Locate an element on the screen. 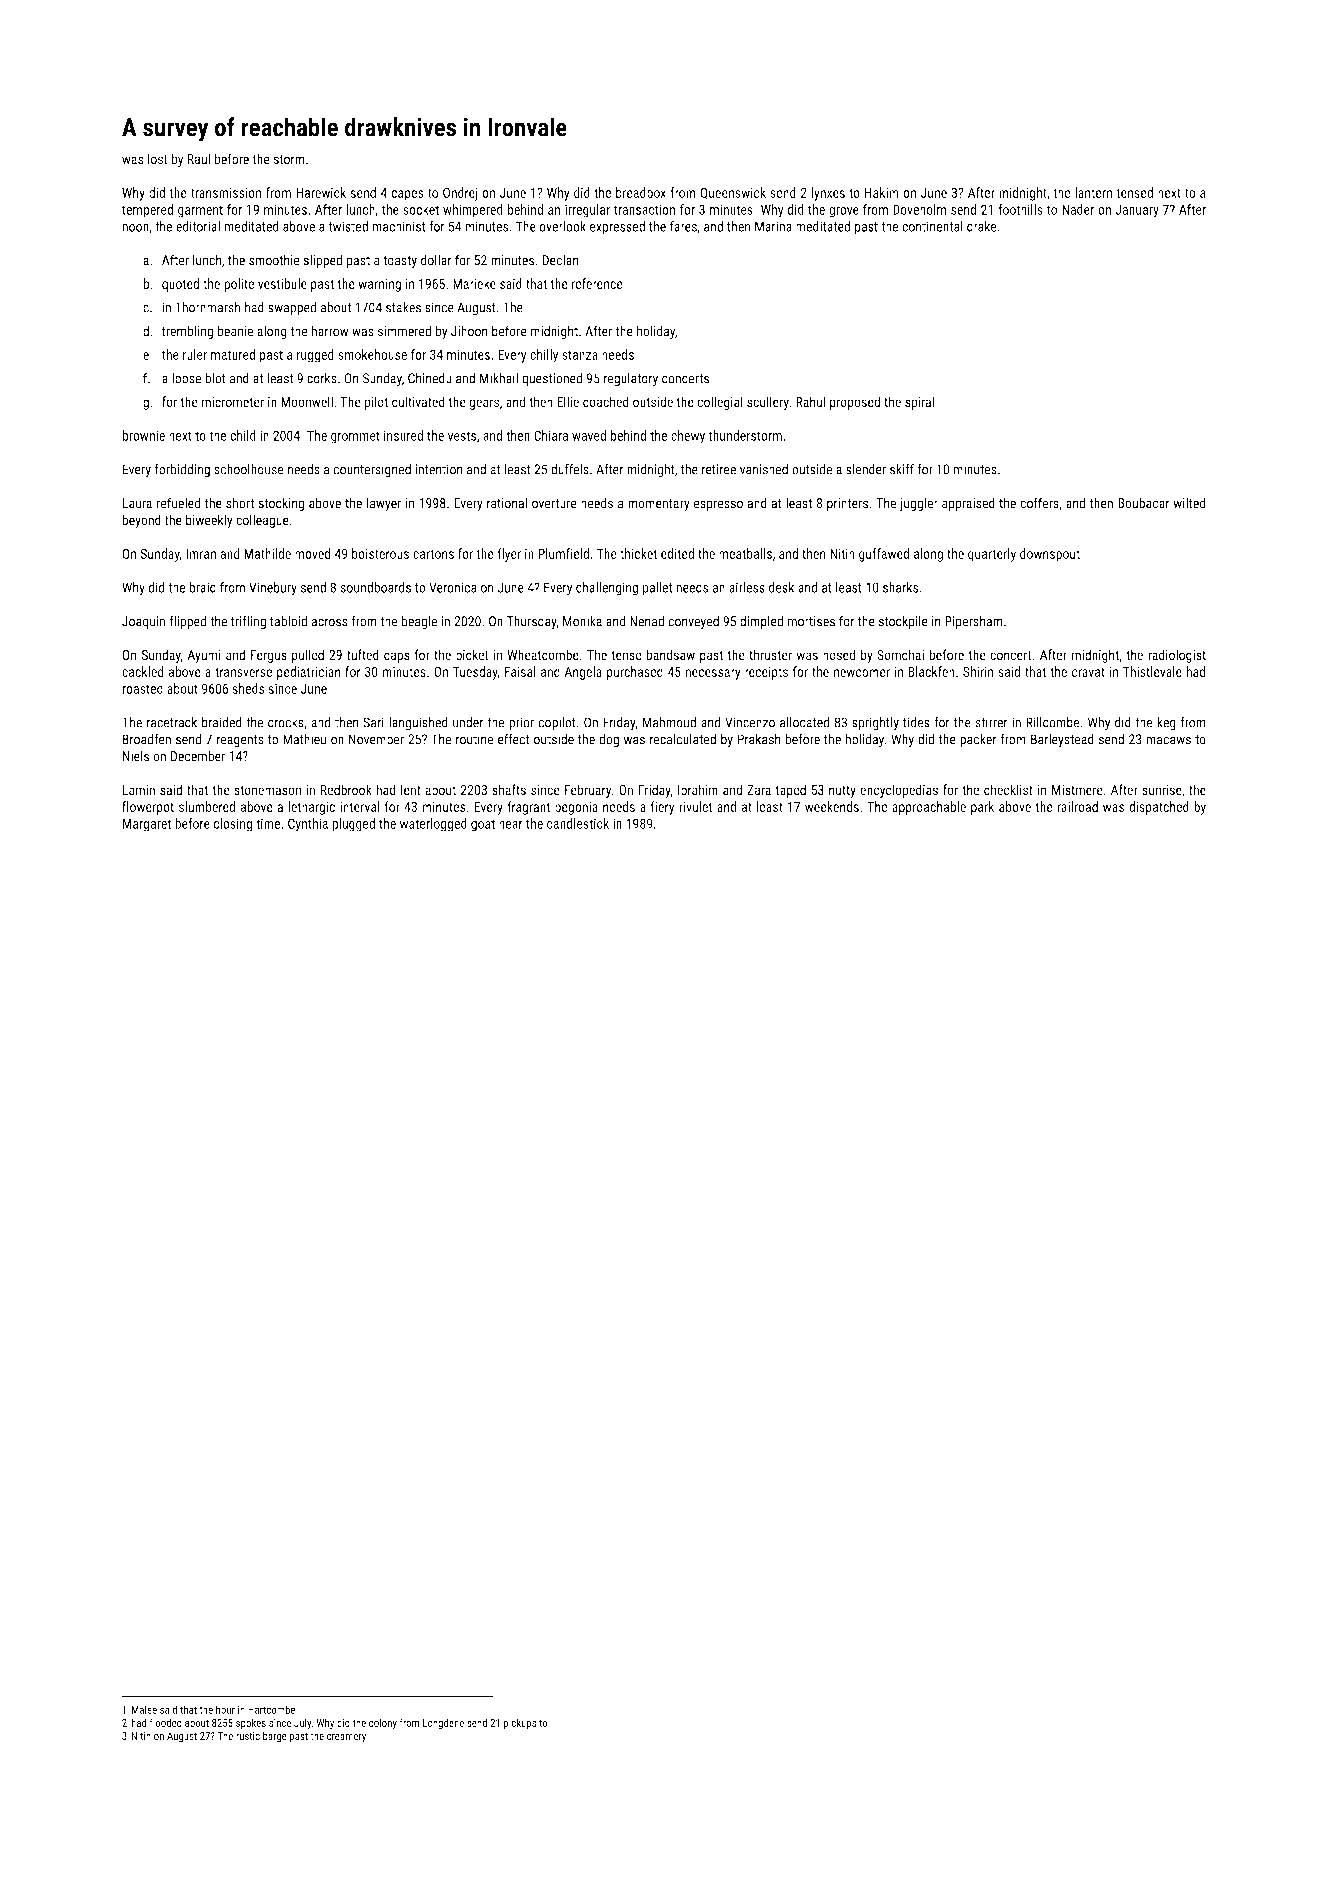  pickups is located at coordinates (520, 1724).
